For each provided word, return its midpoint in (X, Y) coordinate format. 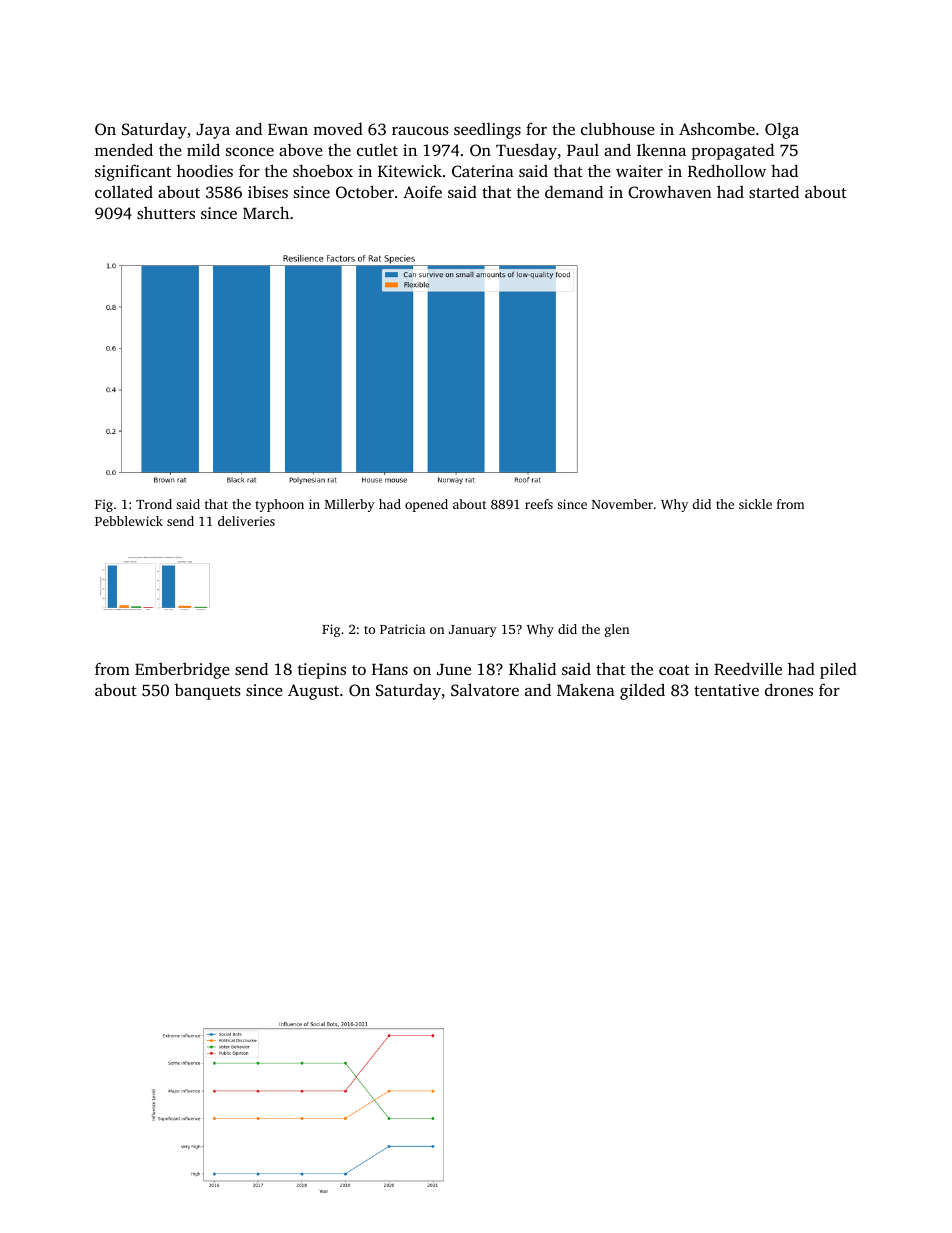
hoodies (205, 170)
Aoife (422, 191)
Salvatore (485, 689)
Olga (782, 130)
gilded (642, 691)
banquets (208, 692)
